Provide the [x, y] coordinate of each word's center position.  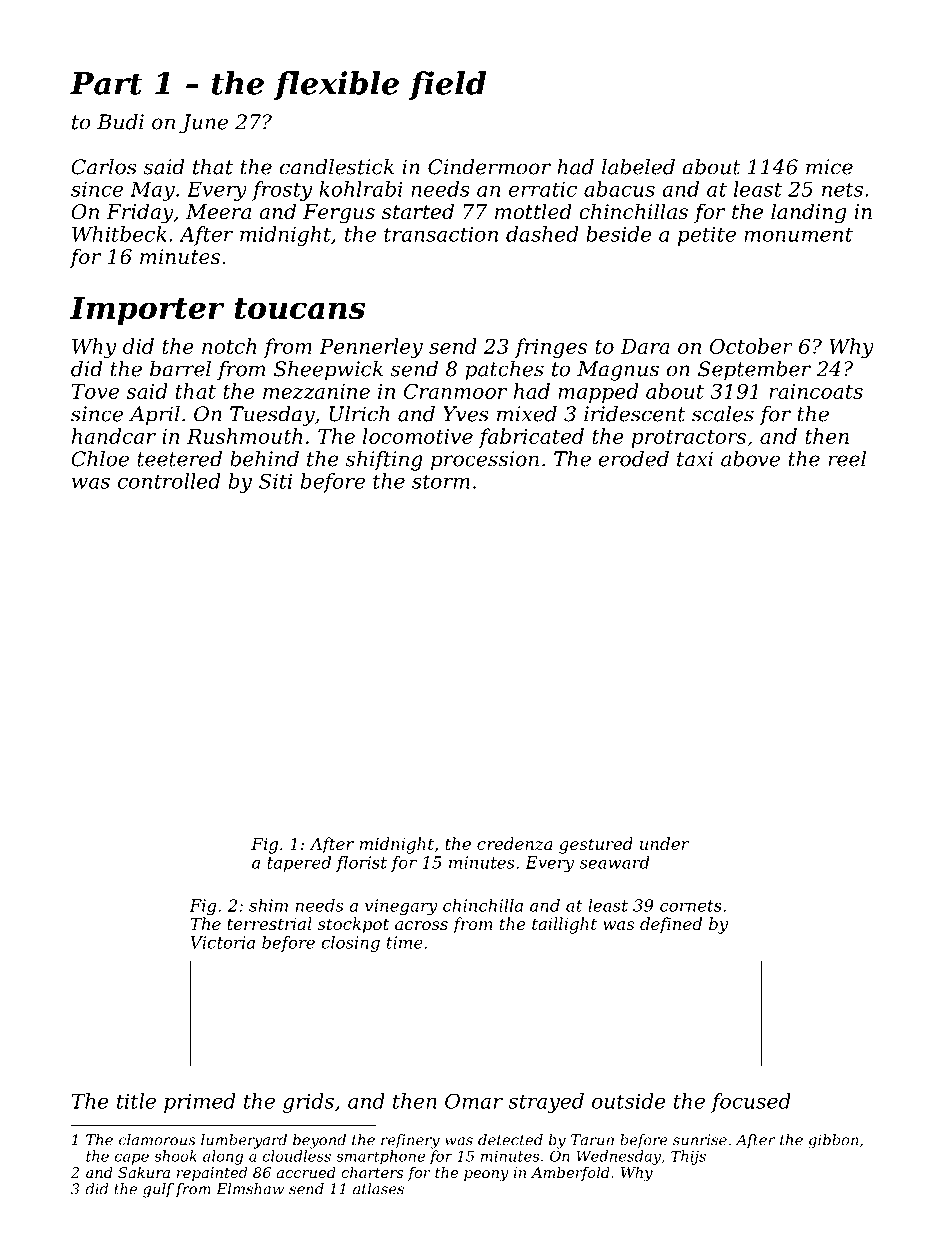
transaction [441, 234]
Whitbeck [119, 234]
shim [268, 905]
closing [350, 944]
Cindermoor [489, 167]
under [664, 843]
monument [798, 234]
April [154, 416]
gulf [158, 1190]
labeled [638, 167]
